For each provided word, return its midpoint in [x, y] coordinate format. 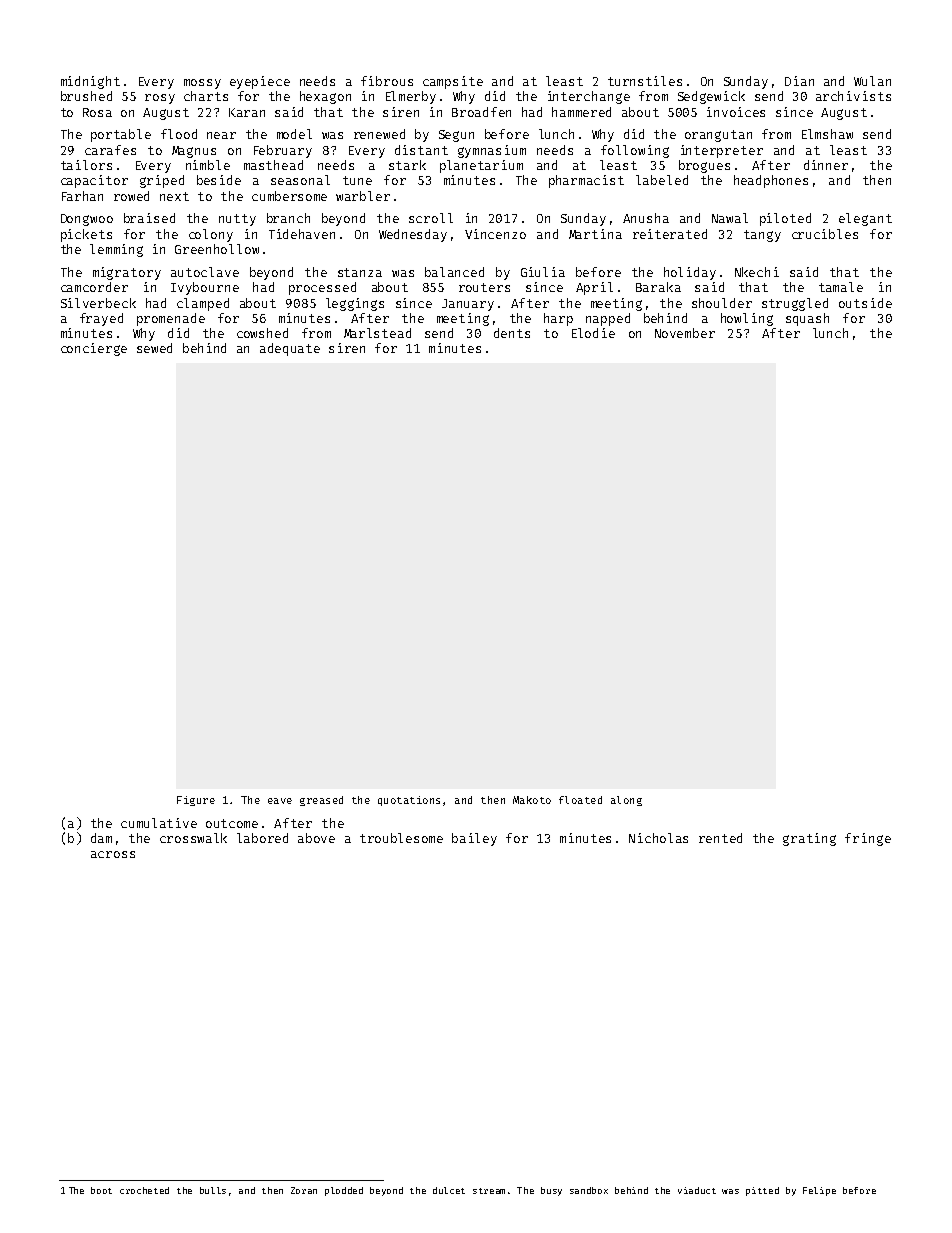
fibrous [387, 81]
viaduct [697, 1190]
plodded [344, 1191]
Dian [799, 81]
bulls [213, 1190]
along [626, 801]
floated [580, 800]
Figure [196, 801]
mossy [202, 84]
